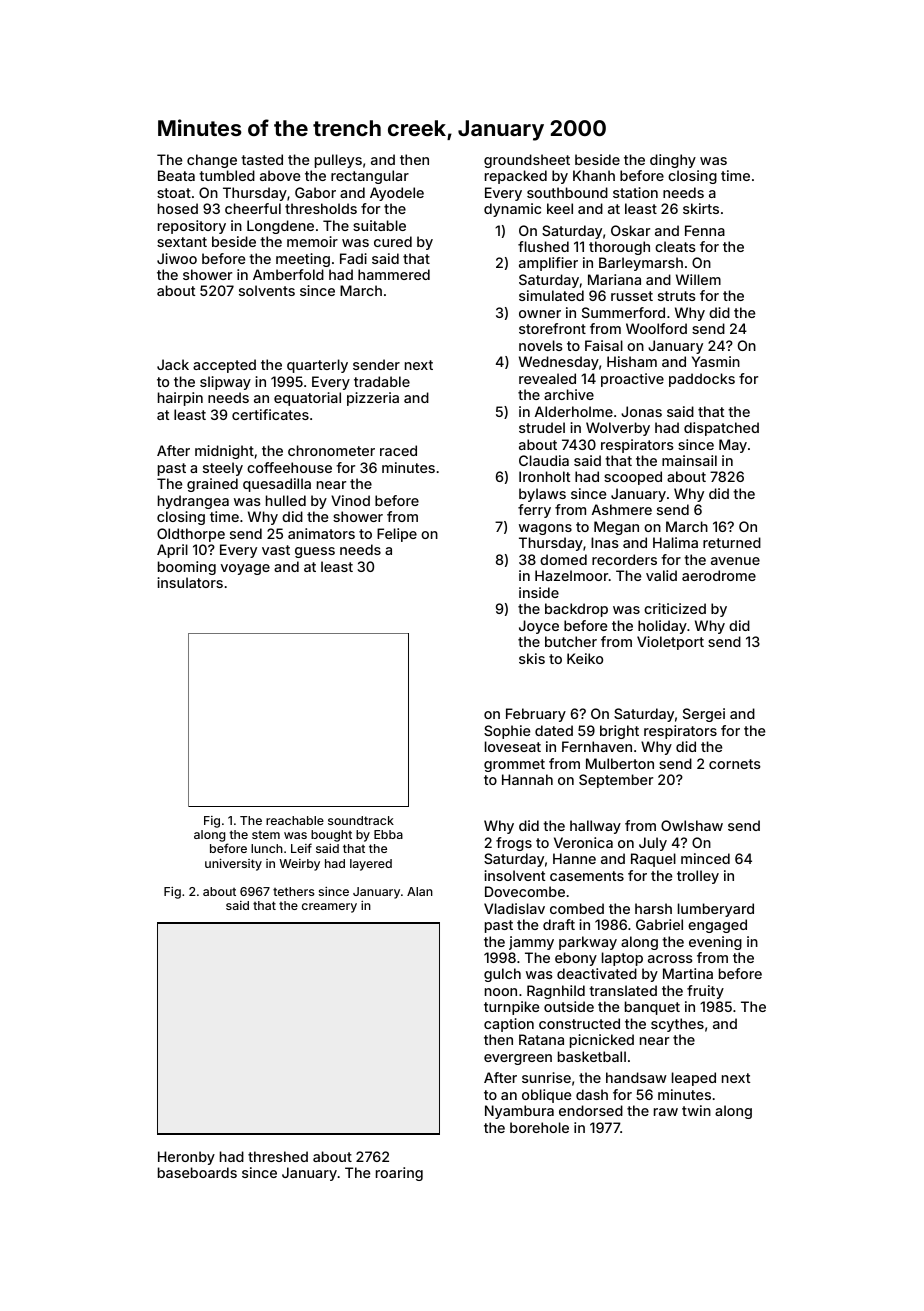 Image resolution: width=924 pixels, height=1311 pixels. I want to click on engaged, so click(717, 926).
